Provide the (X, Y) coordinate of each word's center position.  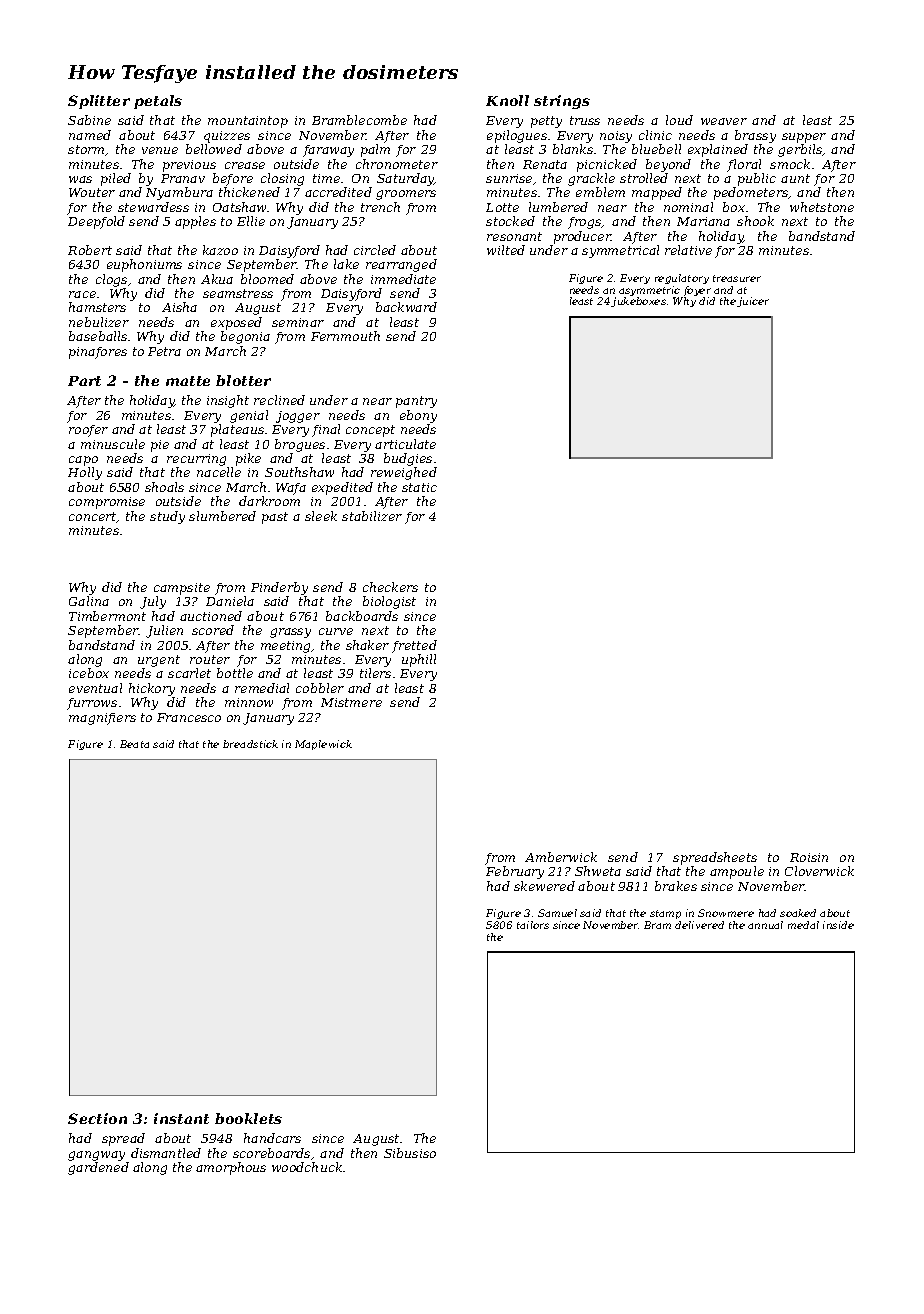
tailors (533, 925)
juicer (753, 302)
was (80, 179)
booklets (248, 1118)
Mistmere (351, 702)
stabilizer (372, 516)
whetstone (822, 207)
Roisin (809, 857)
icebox (89, 673)
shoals (164, 487)
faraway (328, 151)
